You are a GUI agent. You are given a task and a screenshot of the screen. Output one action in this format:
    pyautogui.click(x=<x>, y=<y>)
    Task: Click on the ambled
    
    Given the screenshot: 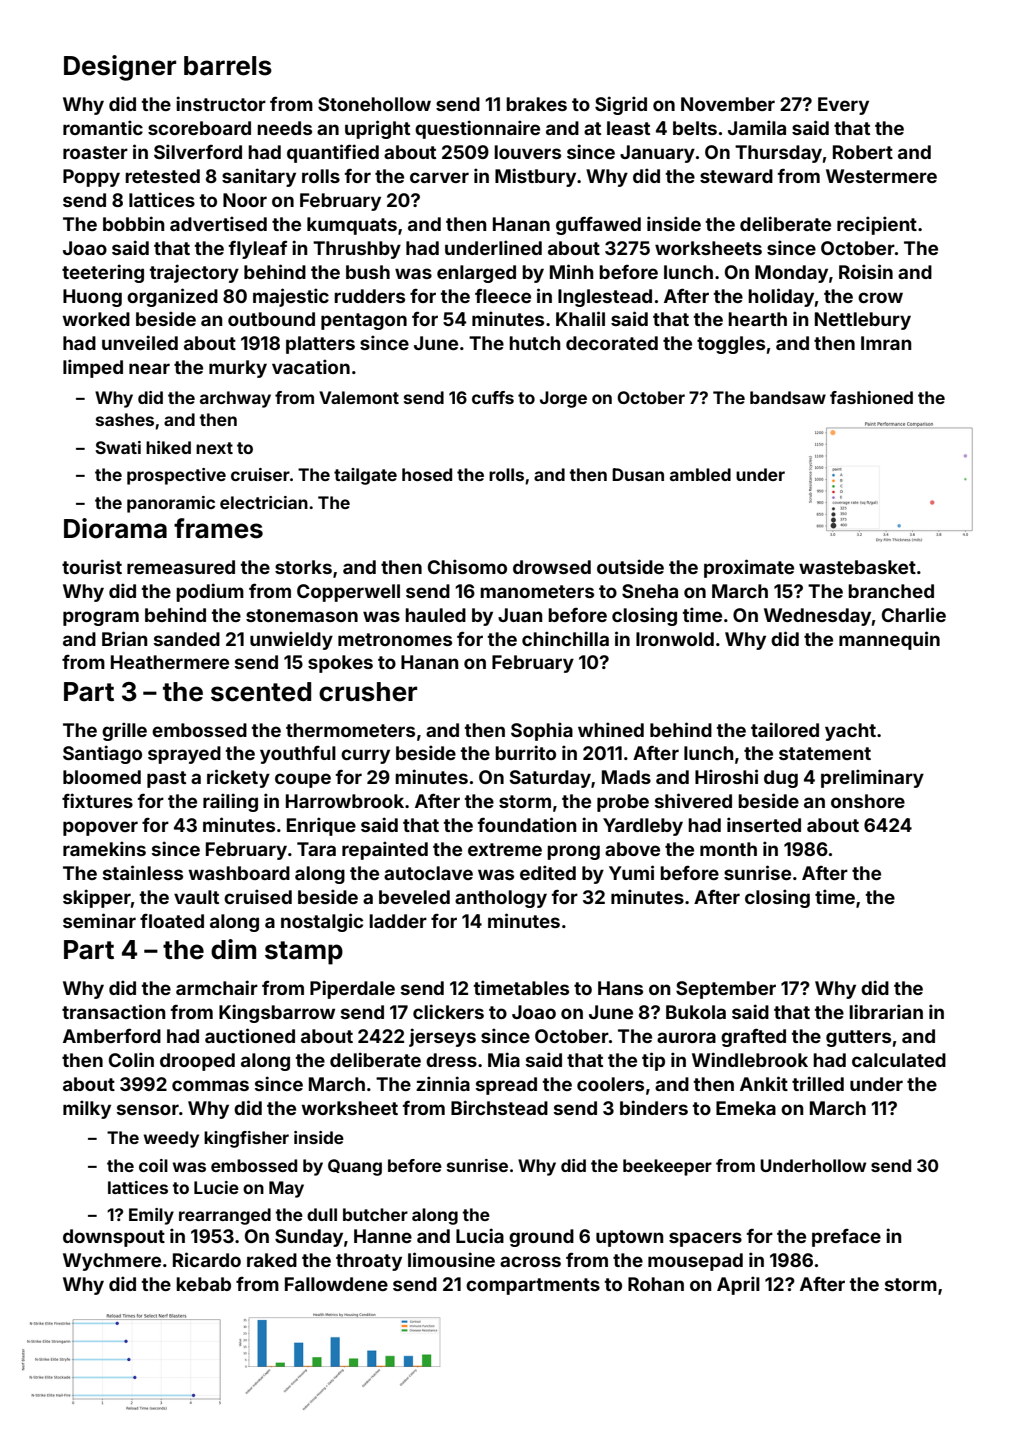 What is the action you would take?
    pyautogui.click(x=700, y=474)
